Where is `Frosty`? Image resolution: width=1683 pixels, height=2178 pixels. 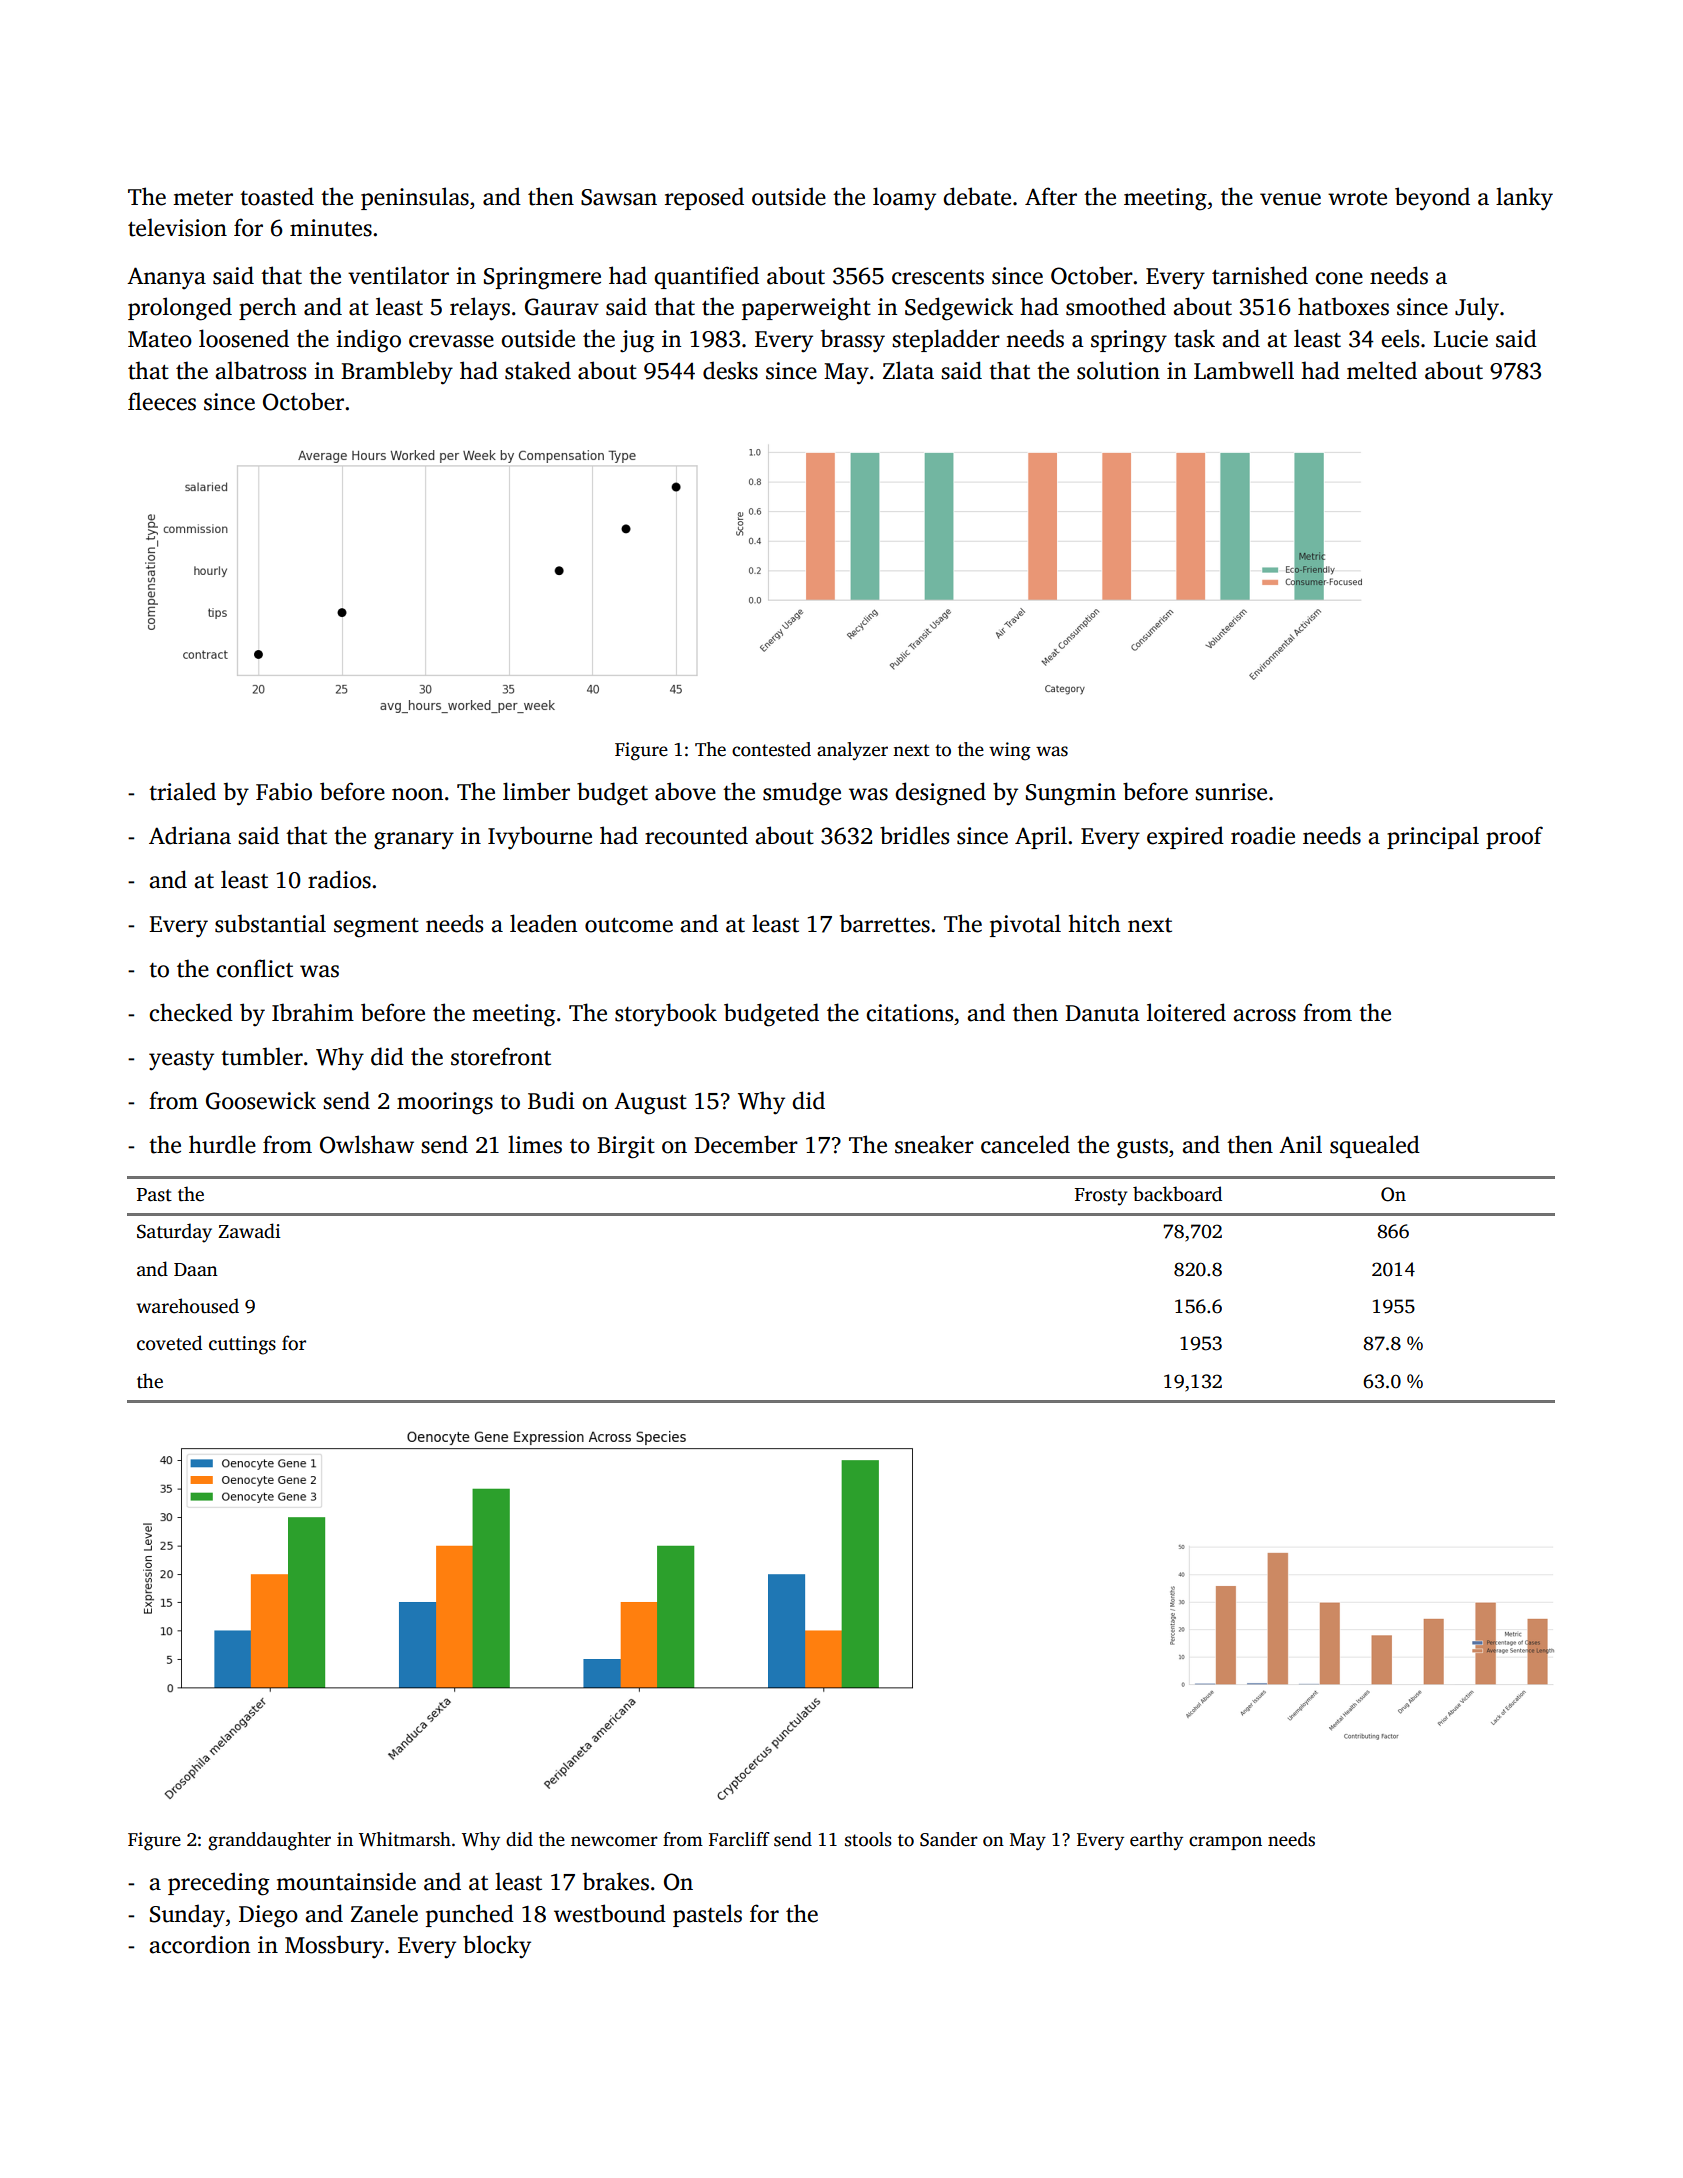
Frosty is located at coordinates (1101, 1197).
